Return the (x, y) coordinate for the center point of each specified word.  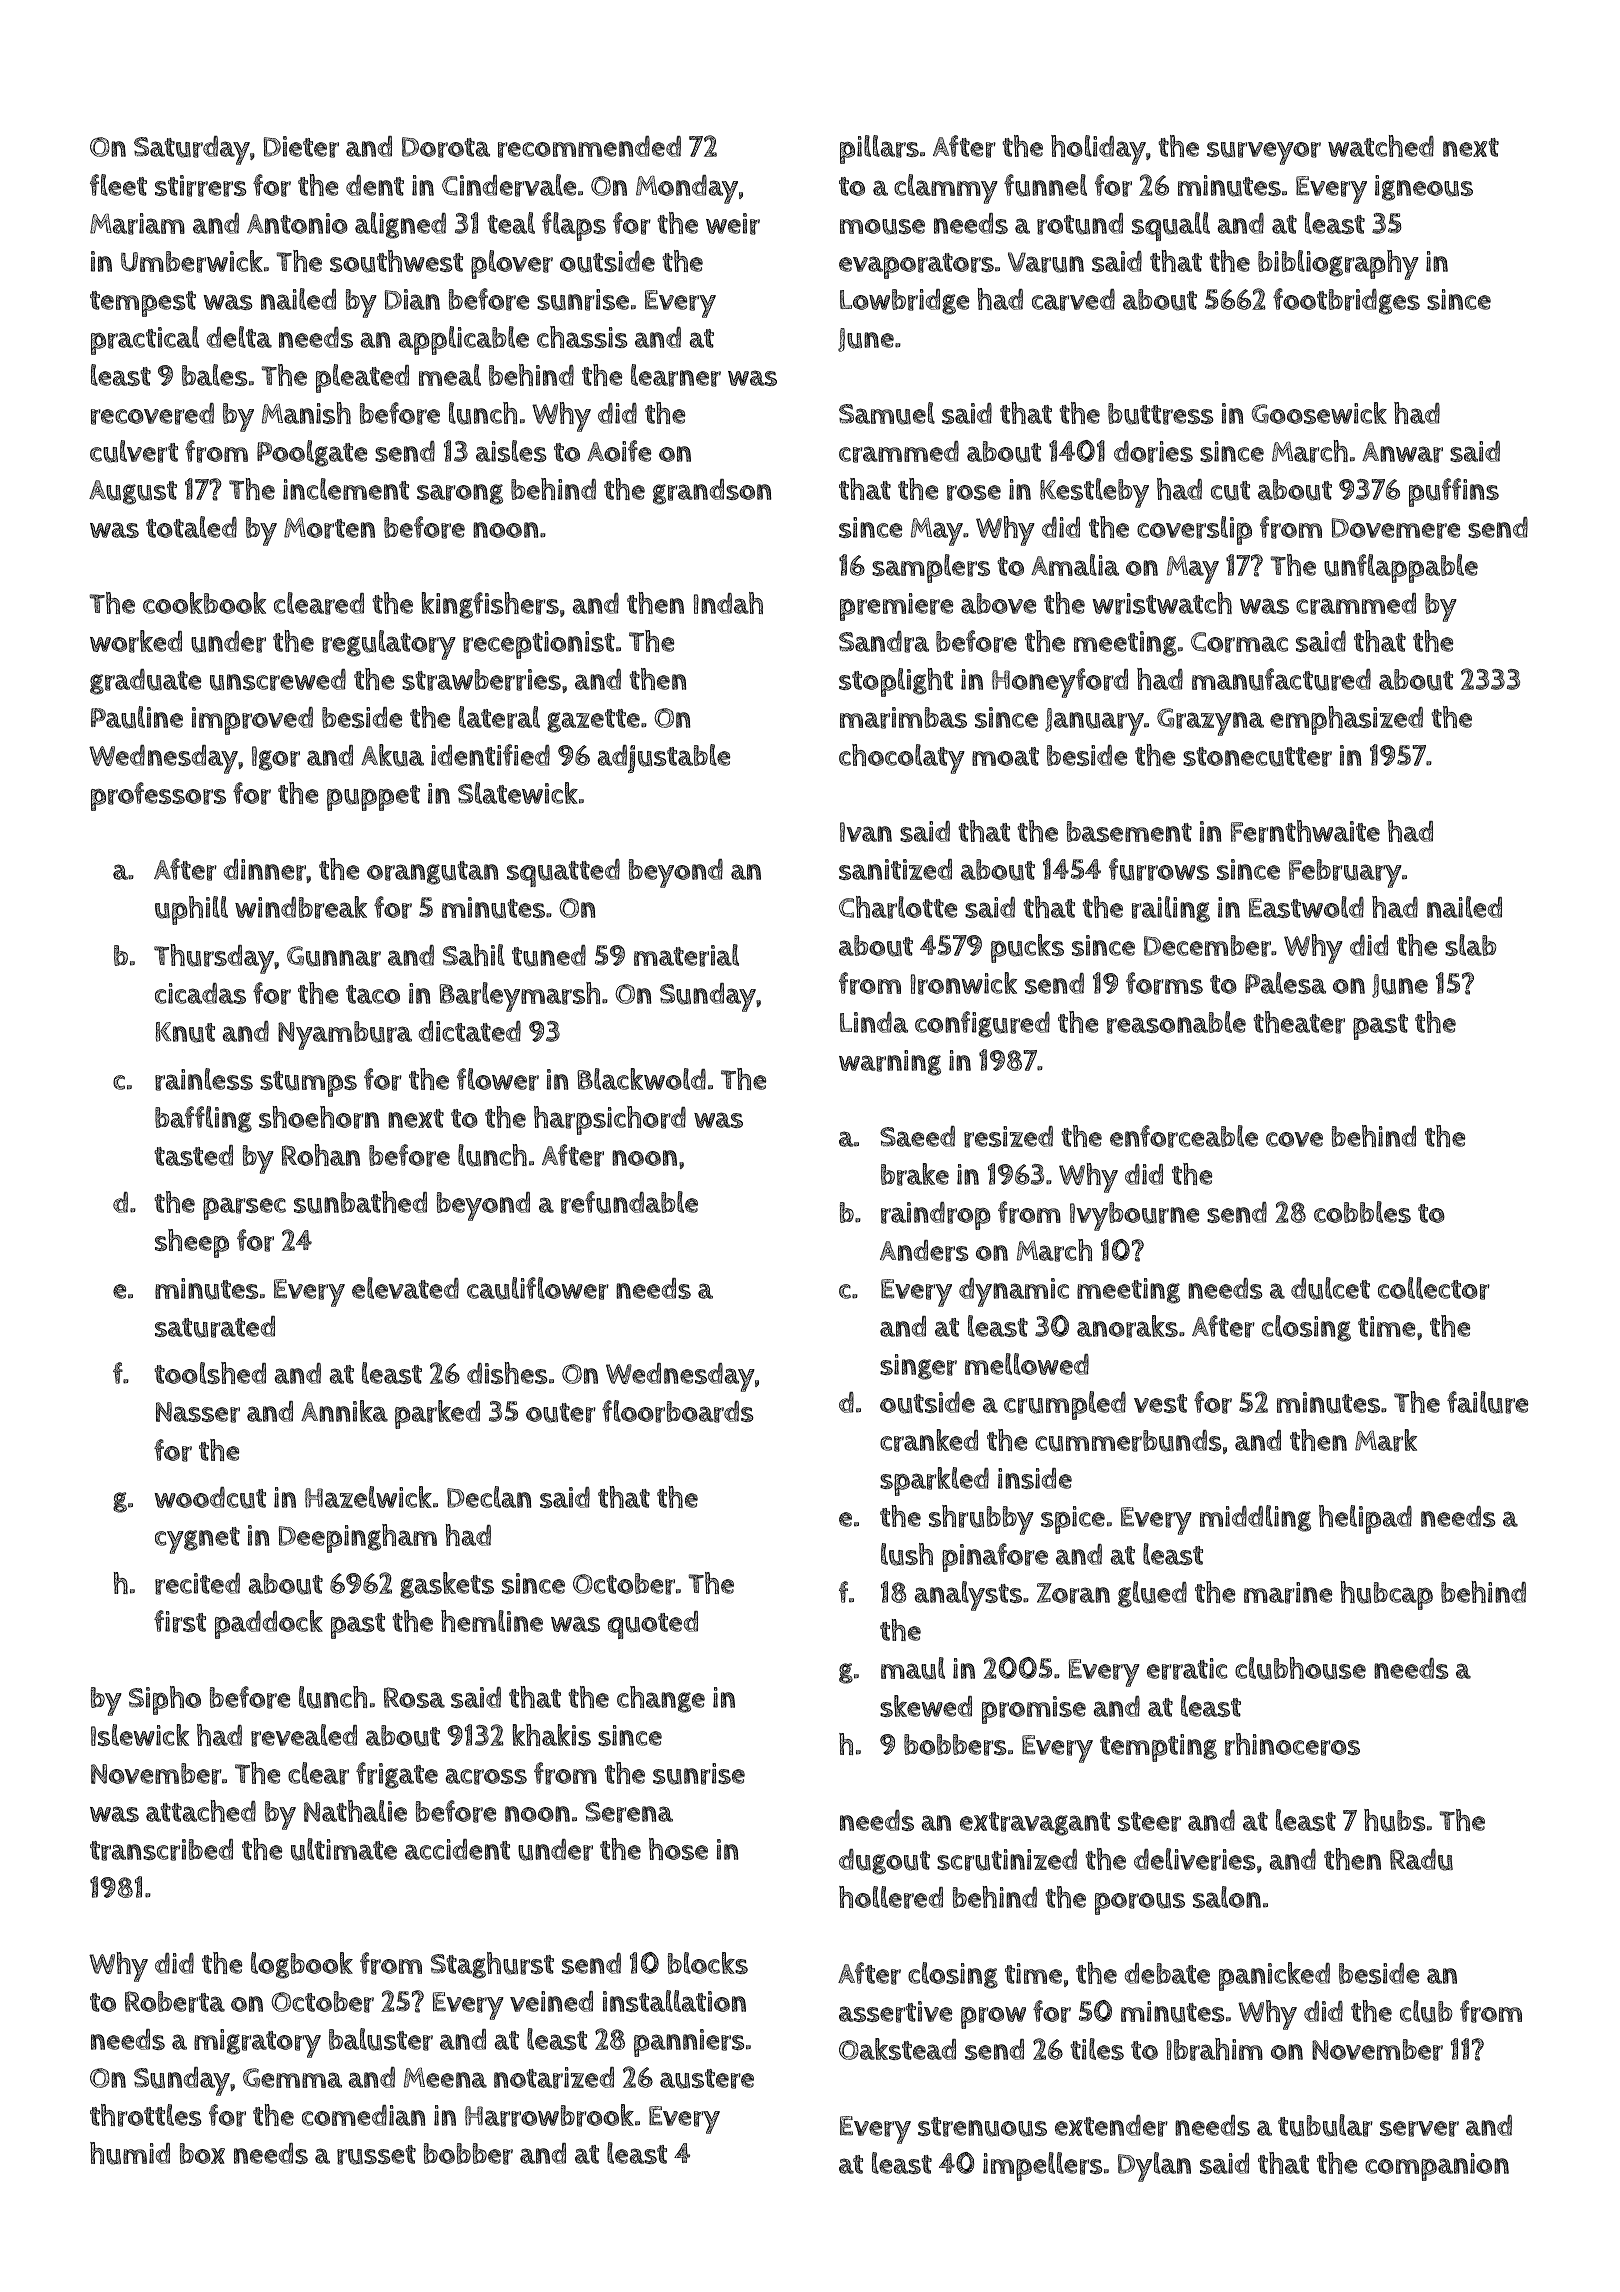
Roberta (175, 2002)
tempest (143, 304)
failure (1488, 1402)
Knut (185, 1032)
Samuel (887, 413)
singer (918, 1367)
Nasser (198, 1412)
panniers (689, 2043)
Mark (1386, 1440)
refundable (629, 1202)
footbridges (1346, 301)
